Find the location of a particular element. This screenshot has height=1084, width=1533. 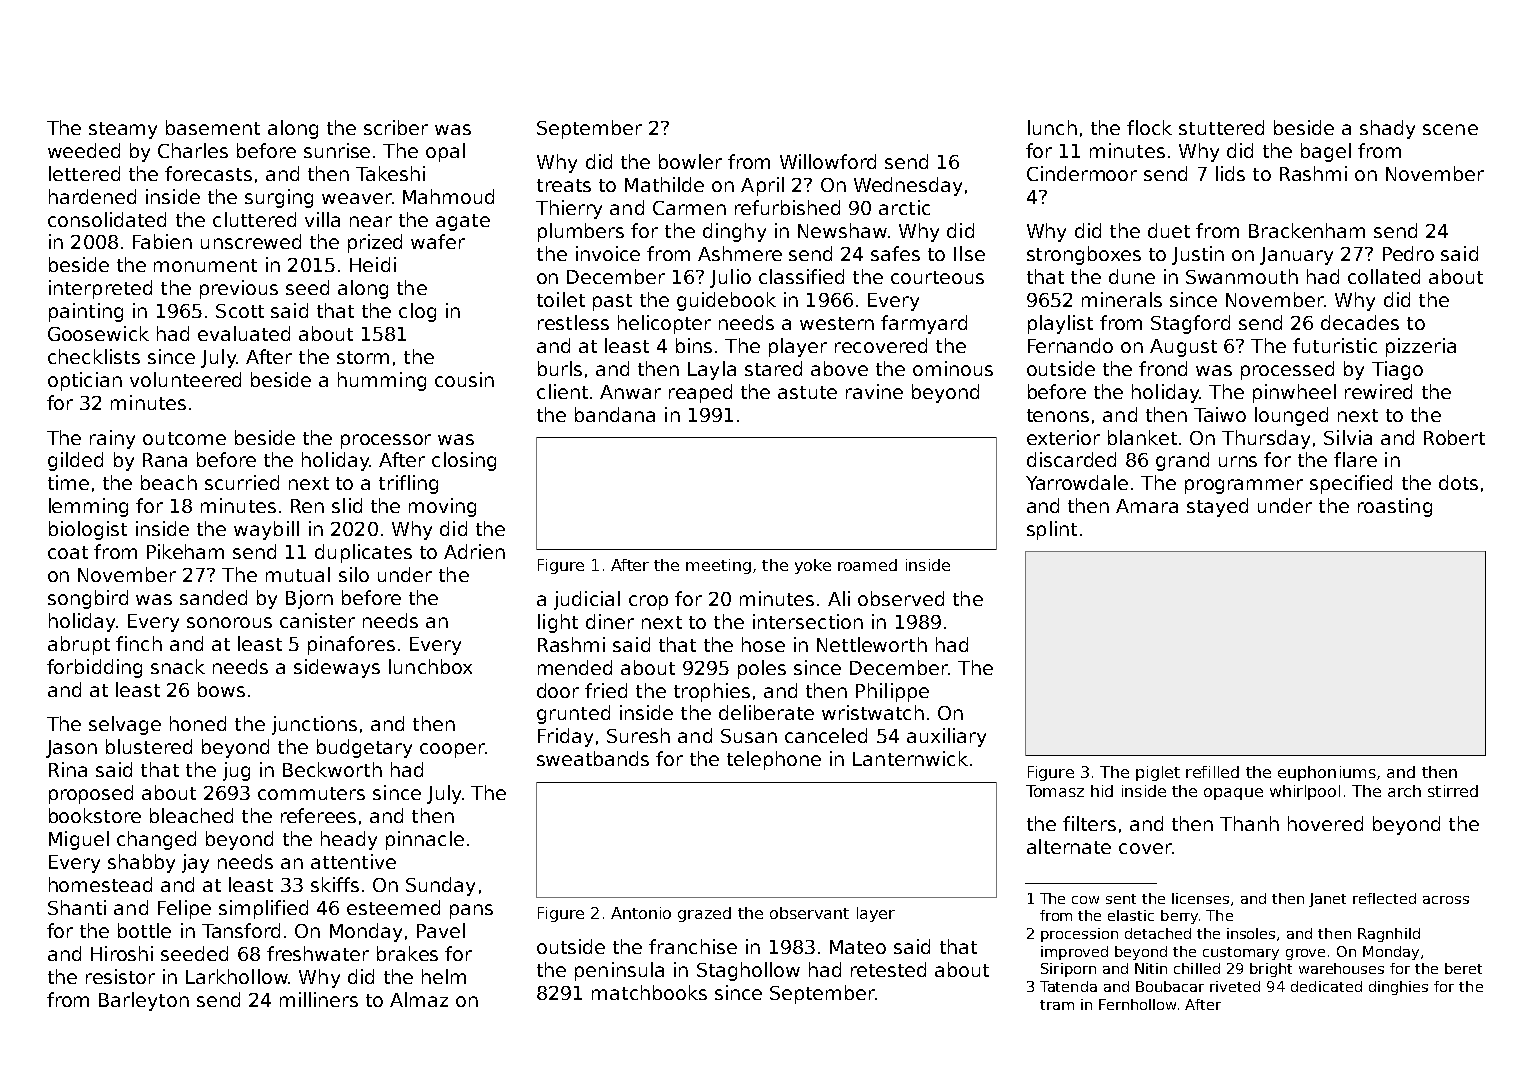

collated is located at coordinates (1384, 276).
